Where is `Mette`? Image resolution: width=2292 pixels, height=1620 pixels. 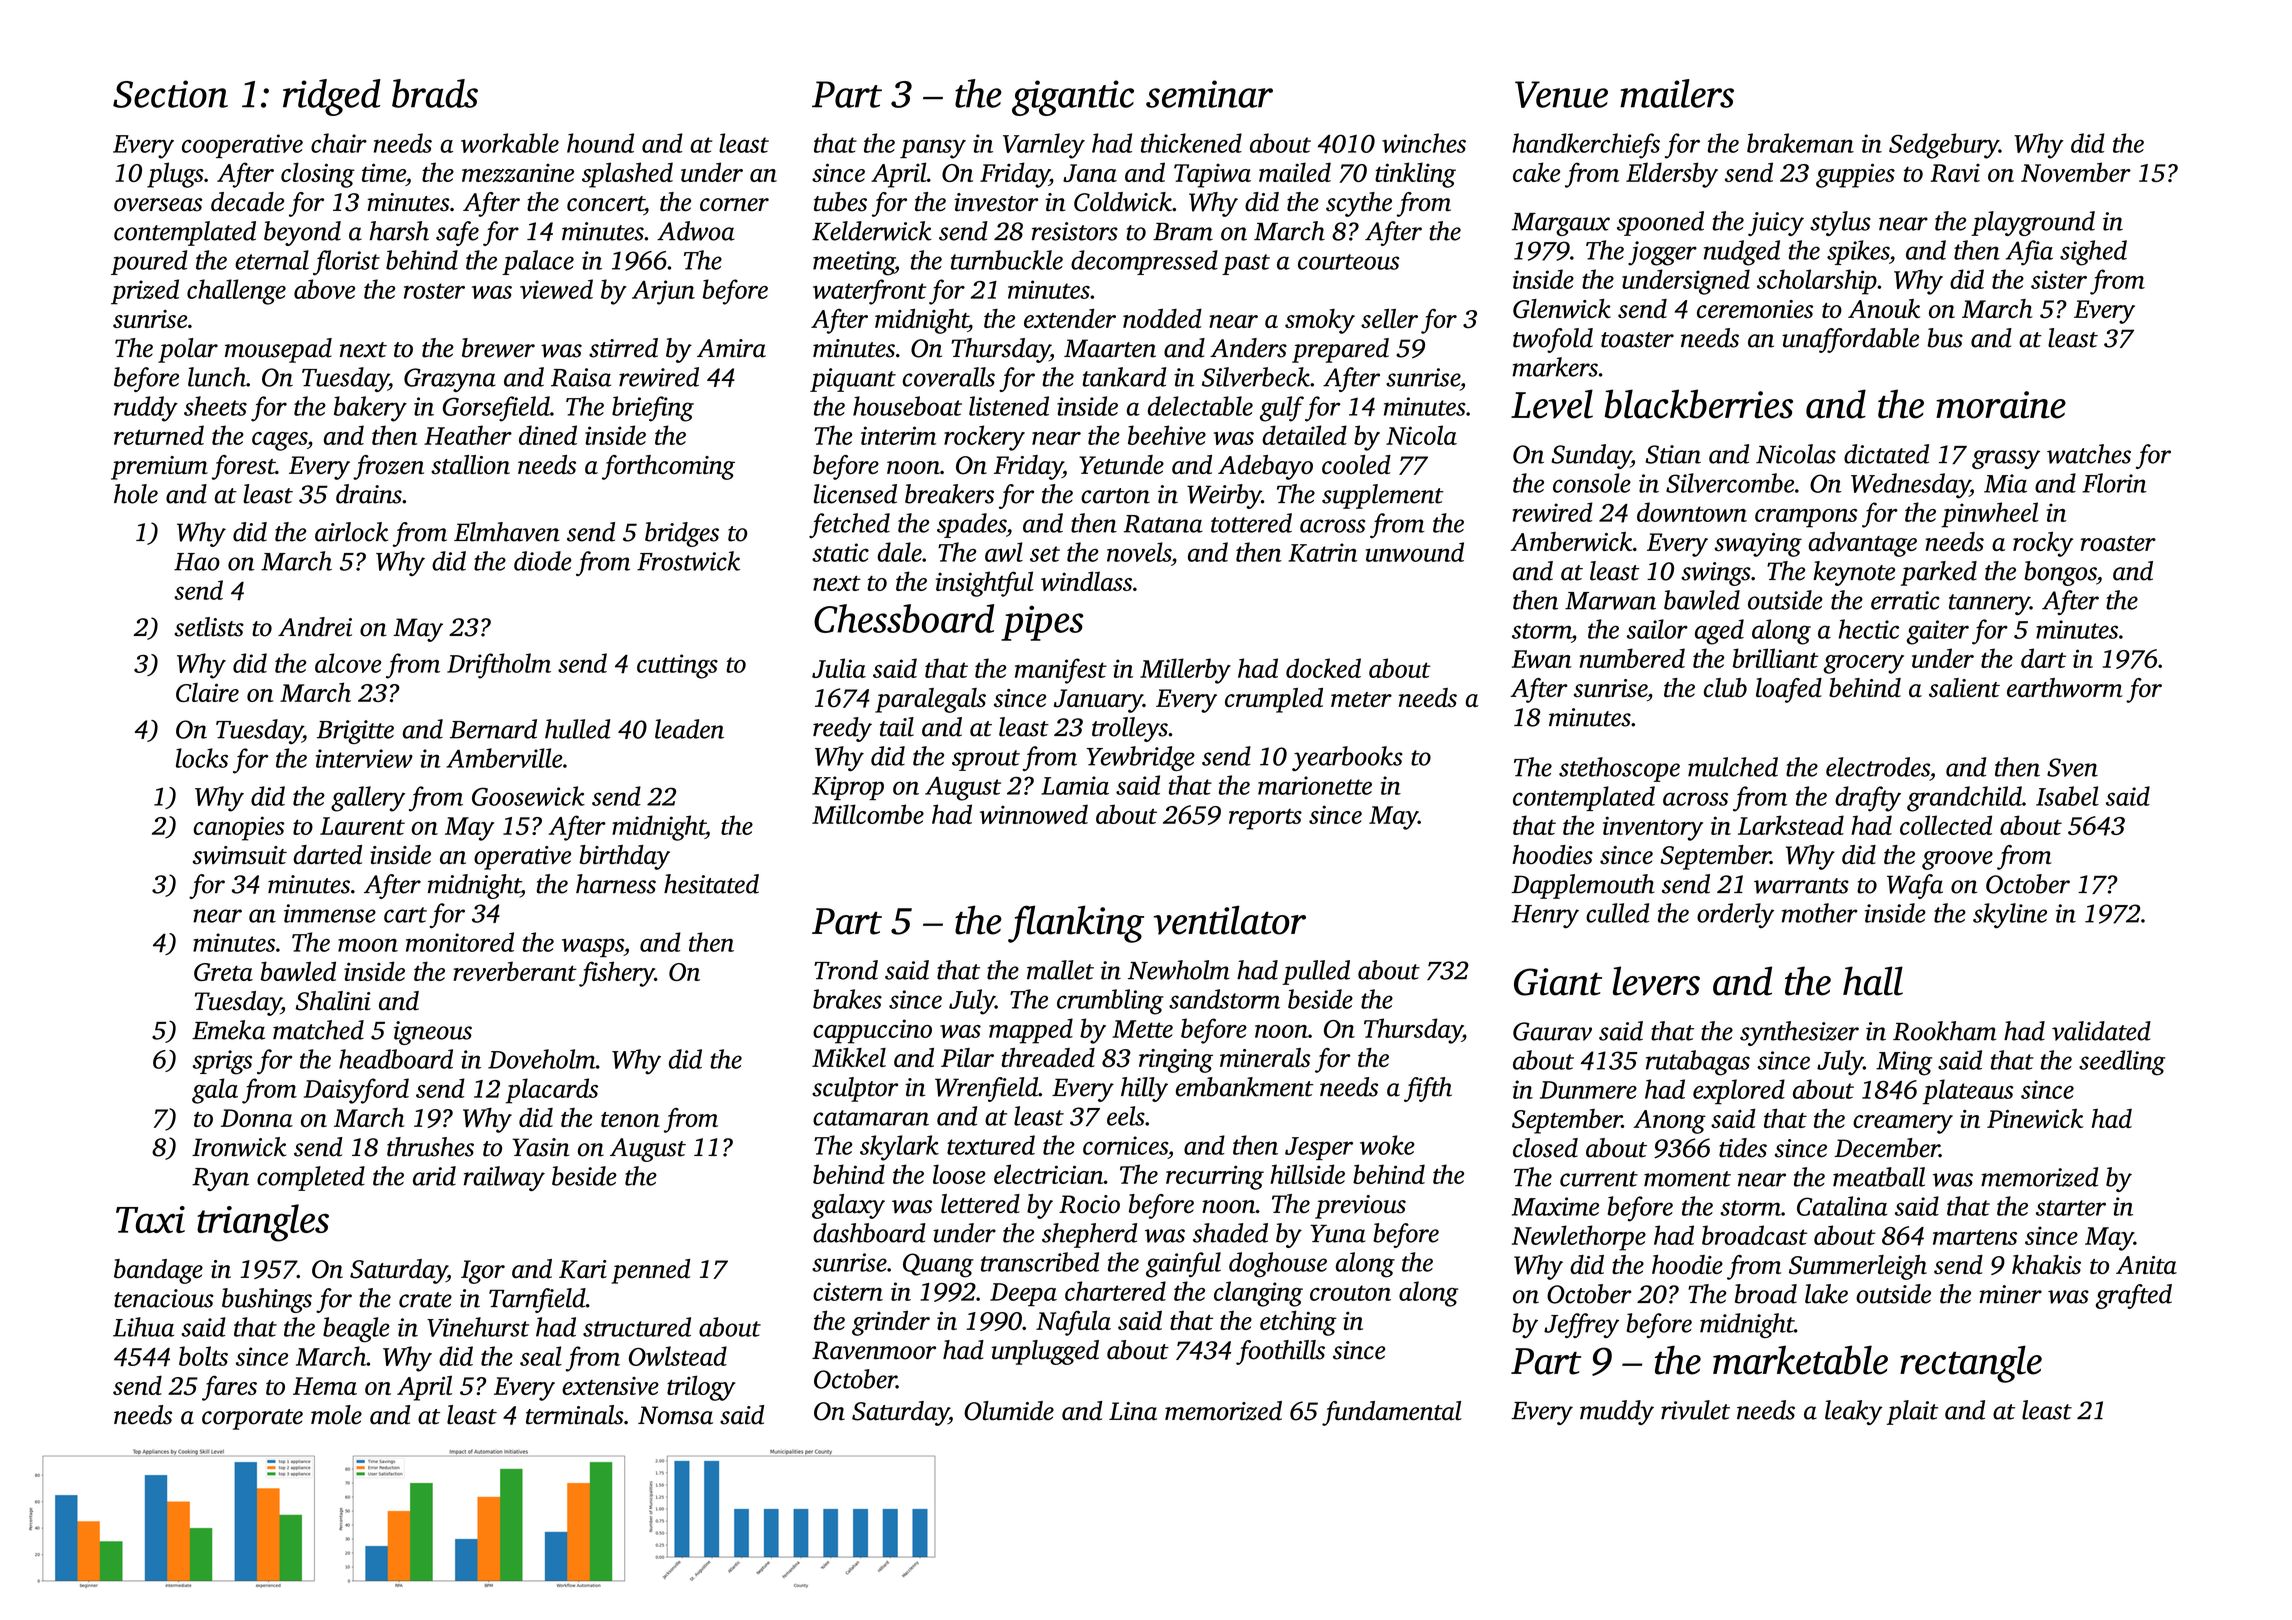 Mette is located at coordinates (1142, 1029).
